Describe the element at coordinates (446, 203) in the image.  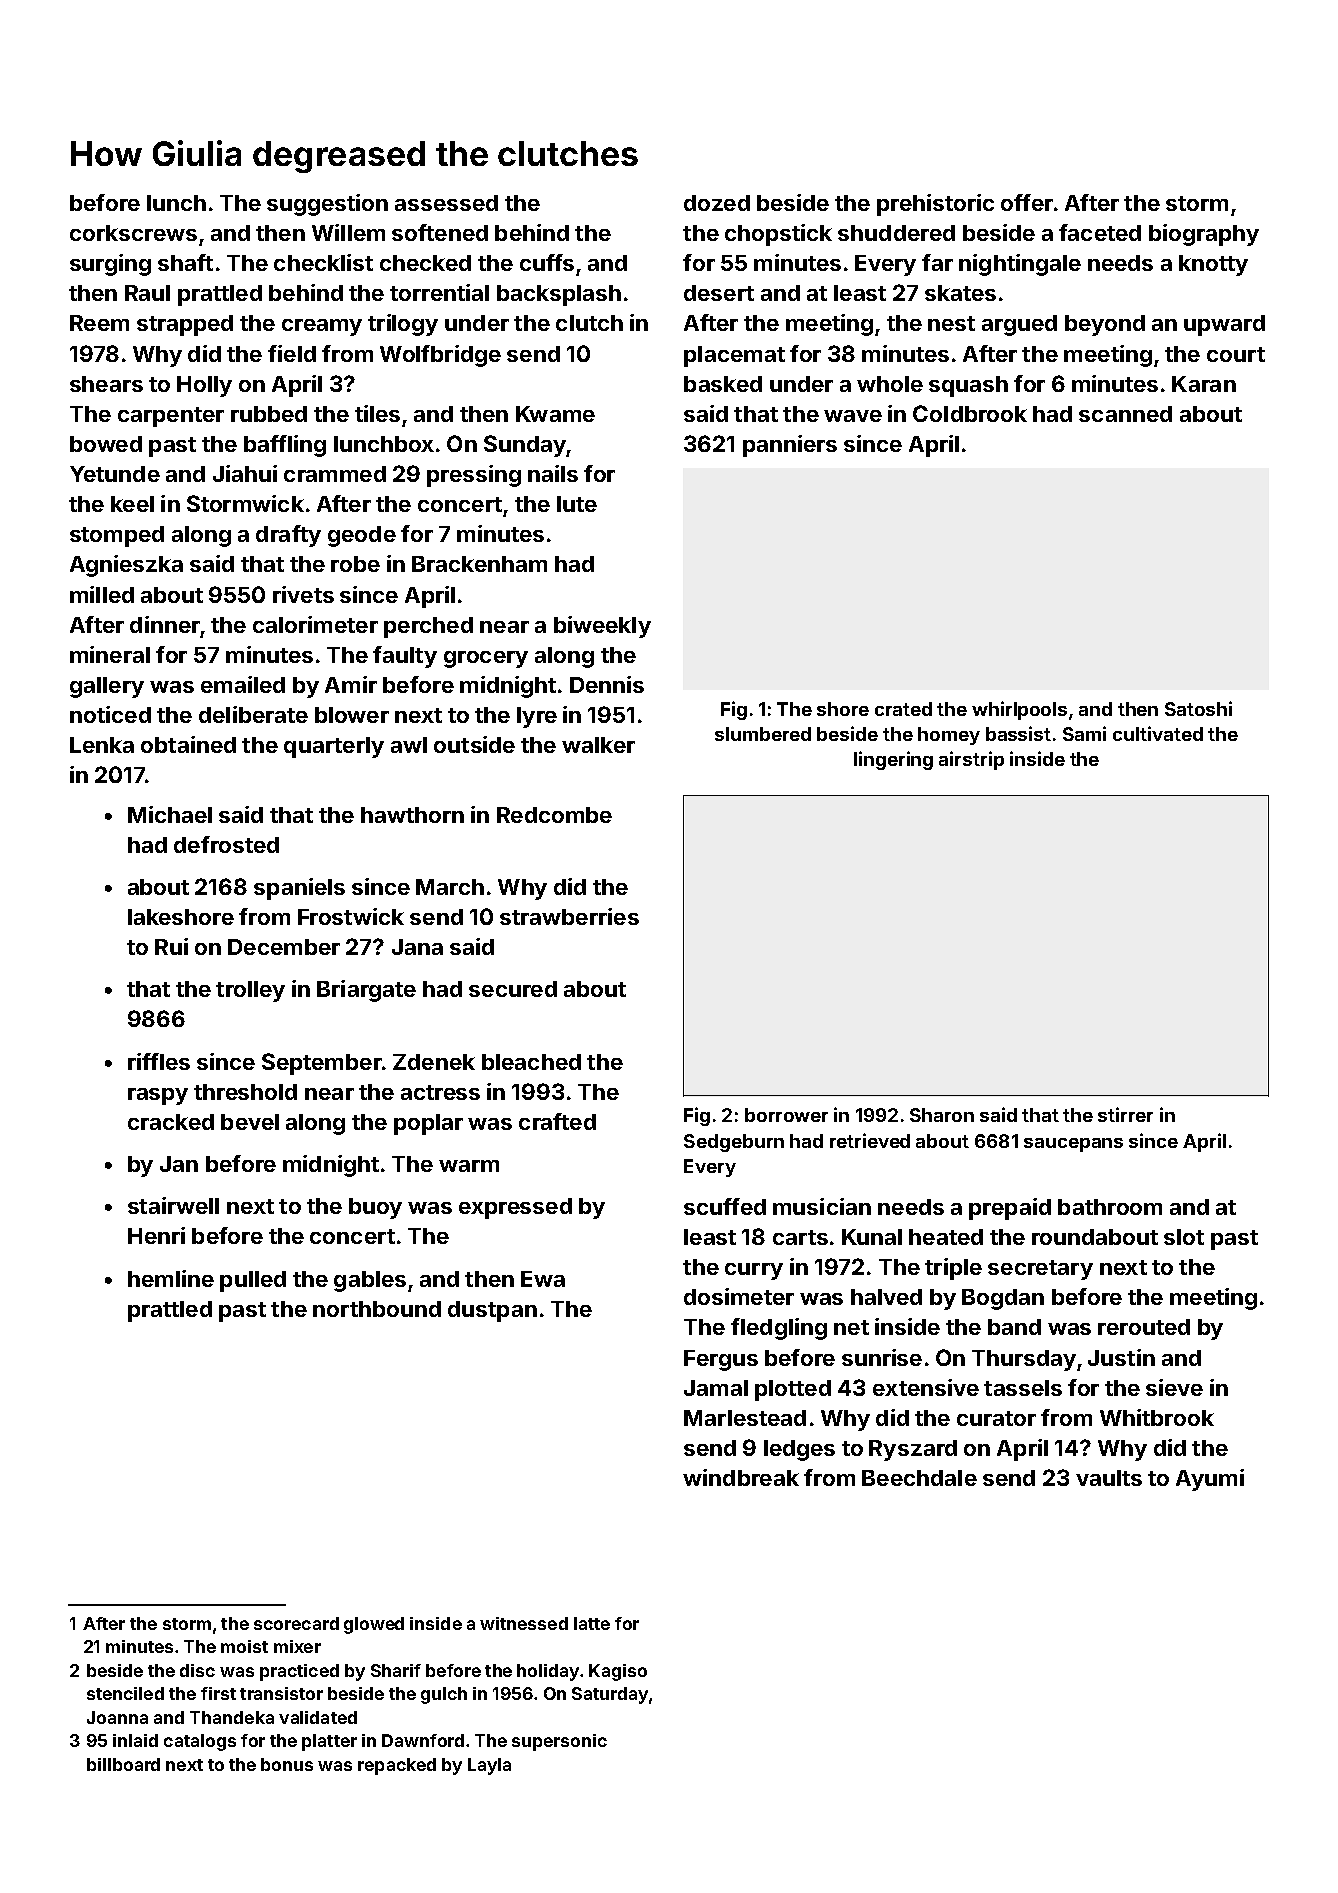
I see `assessed` at that location.
